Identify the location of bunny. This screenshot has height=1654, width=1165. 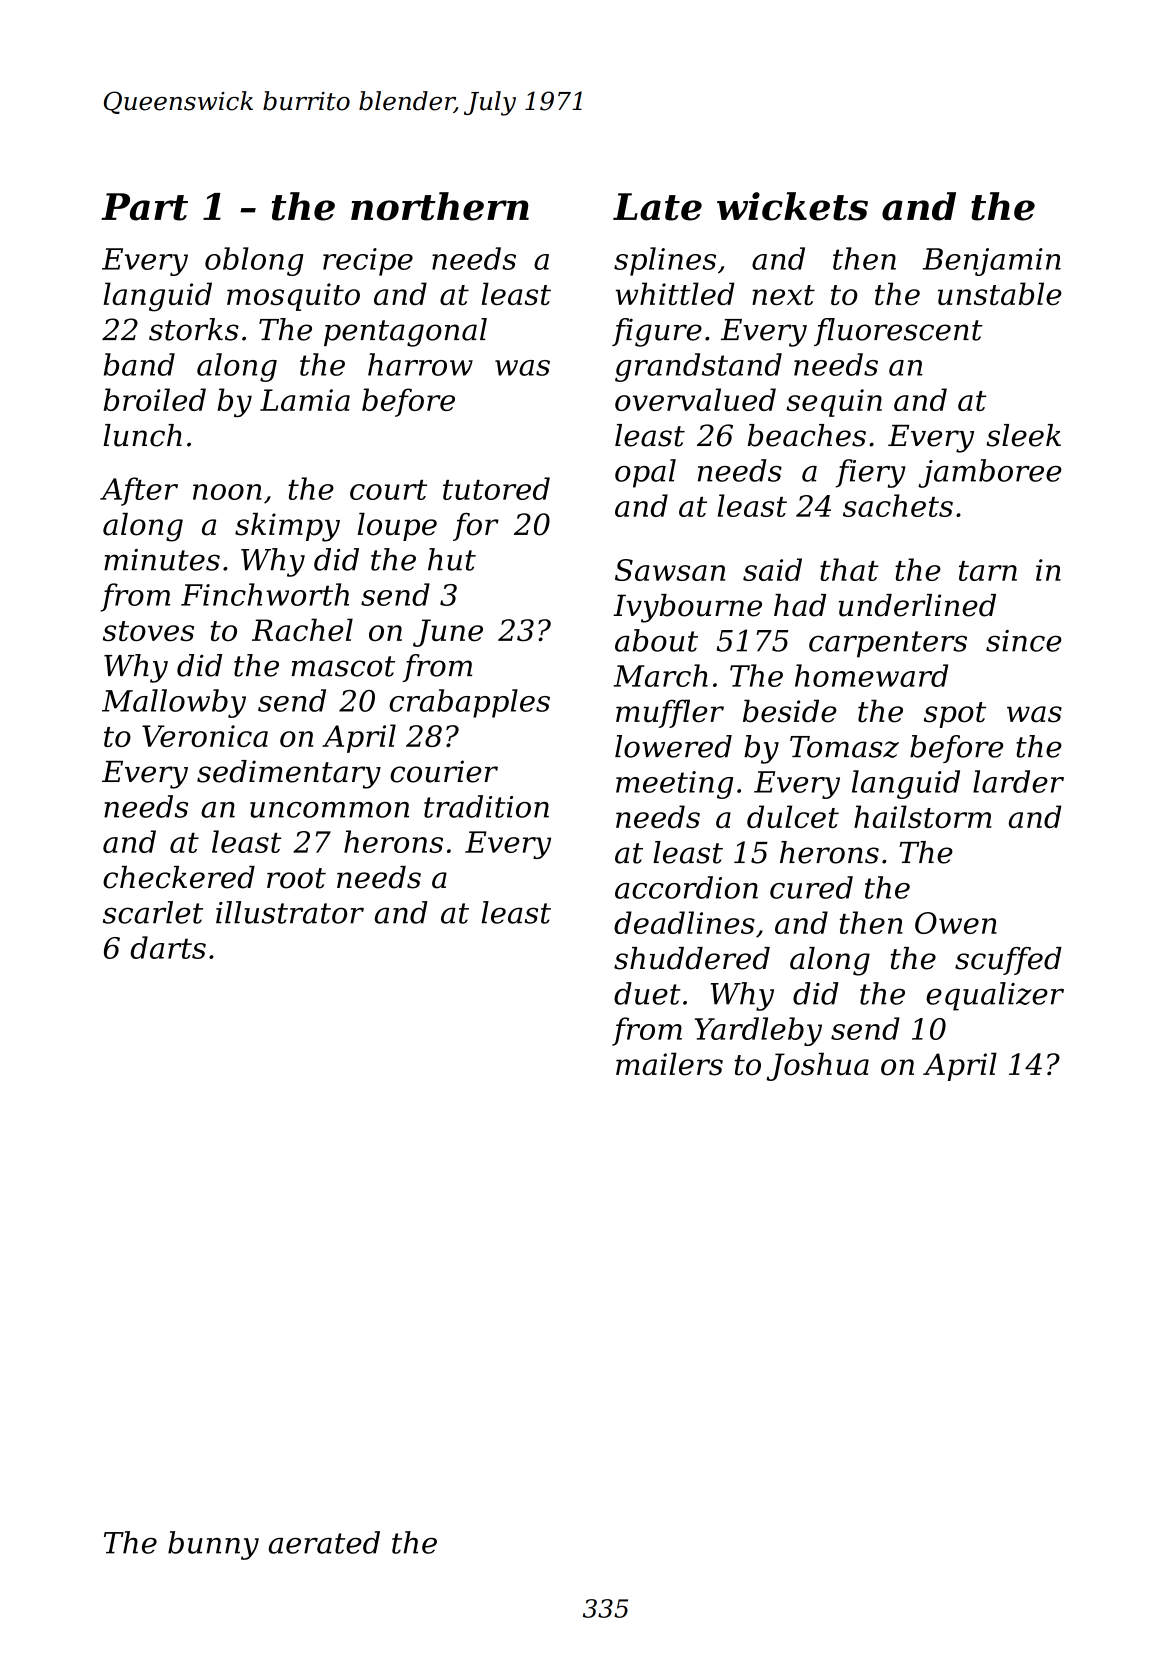
(213, 1545).
